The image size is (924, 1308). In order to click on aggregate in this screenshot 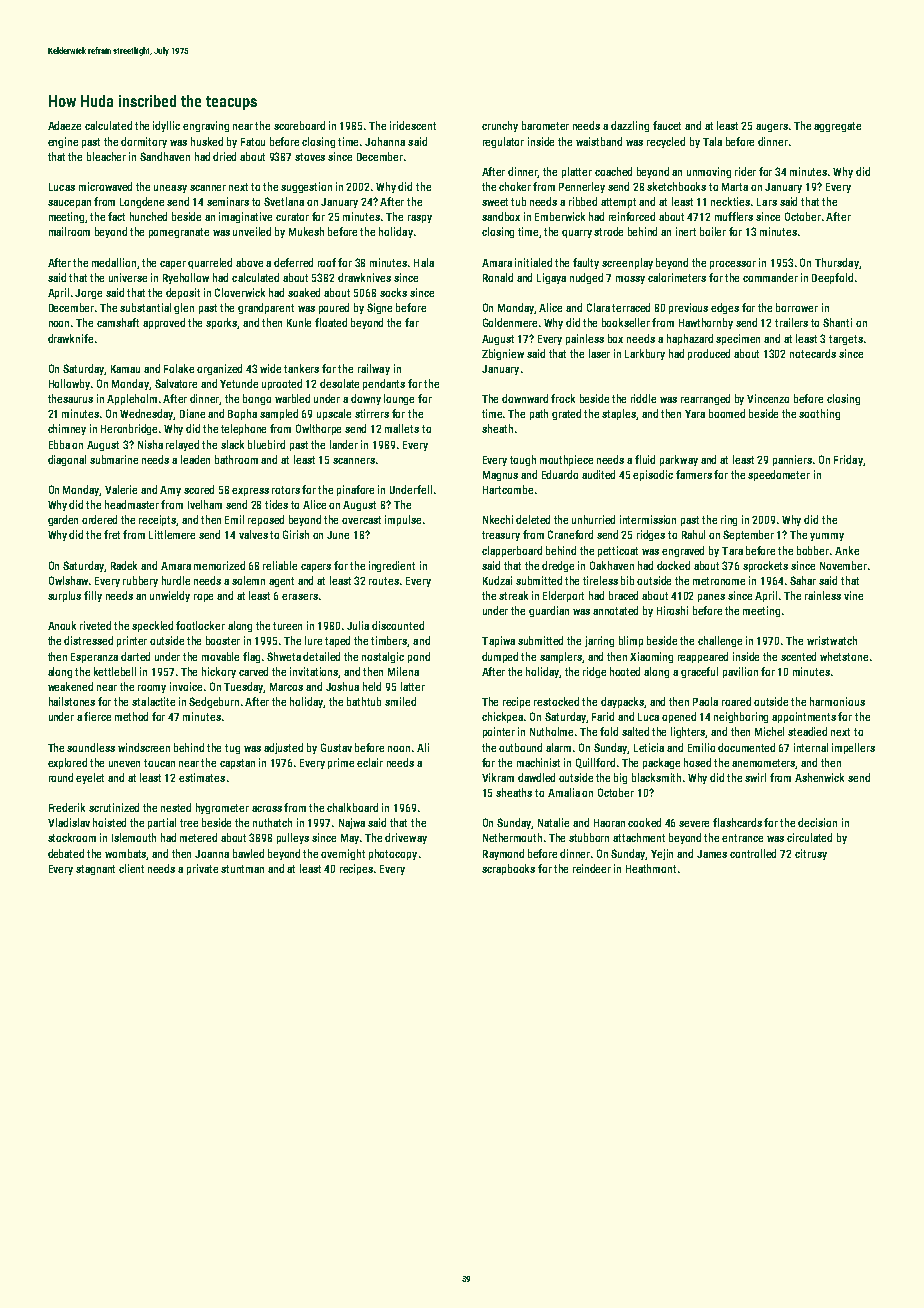, I will do `click(837, 127)`.
